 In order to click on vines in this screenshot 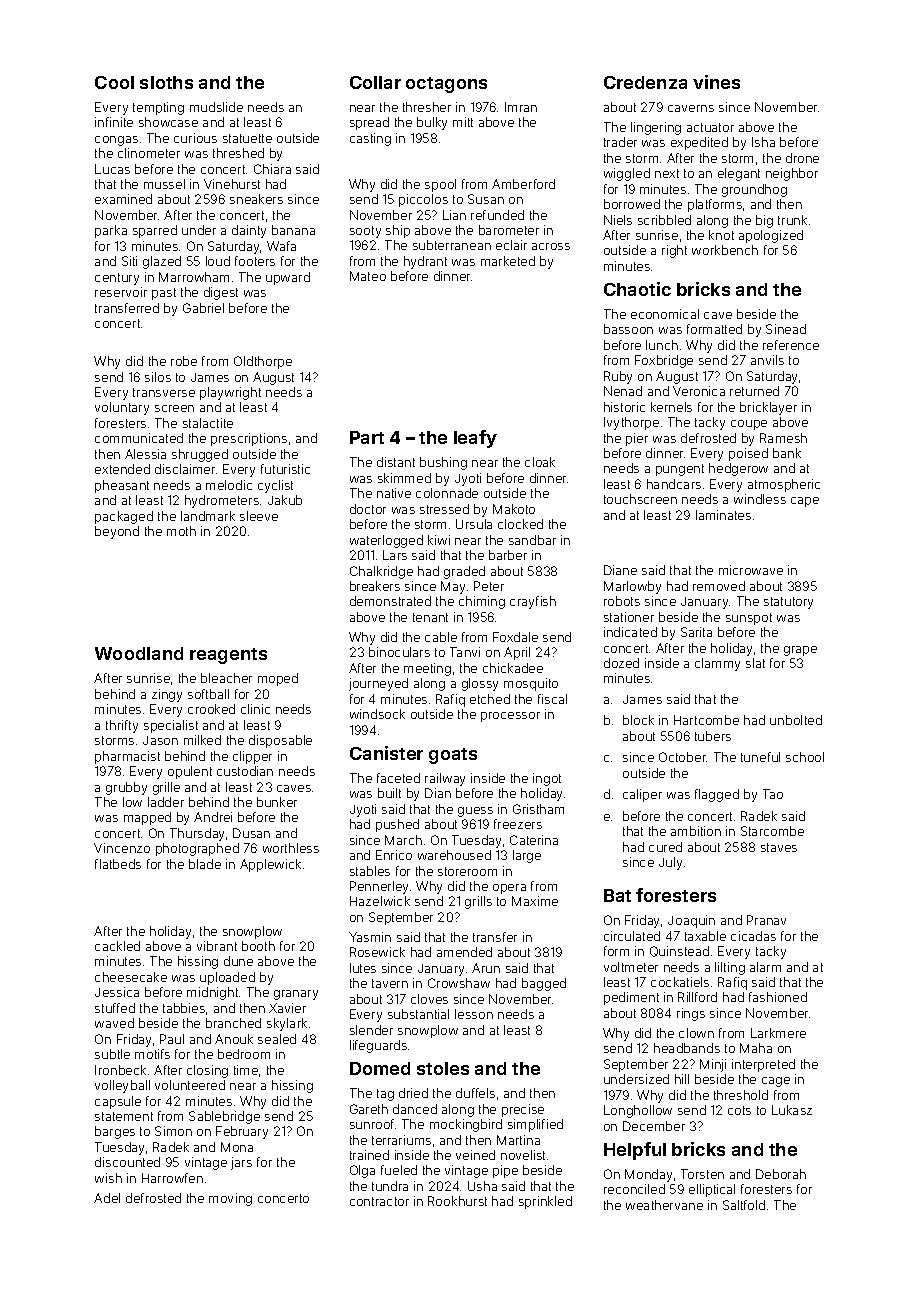, I will do `click(716, 82)`.
